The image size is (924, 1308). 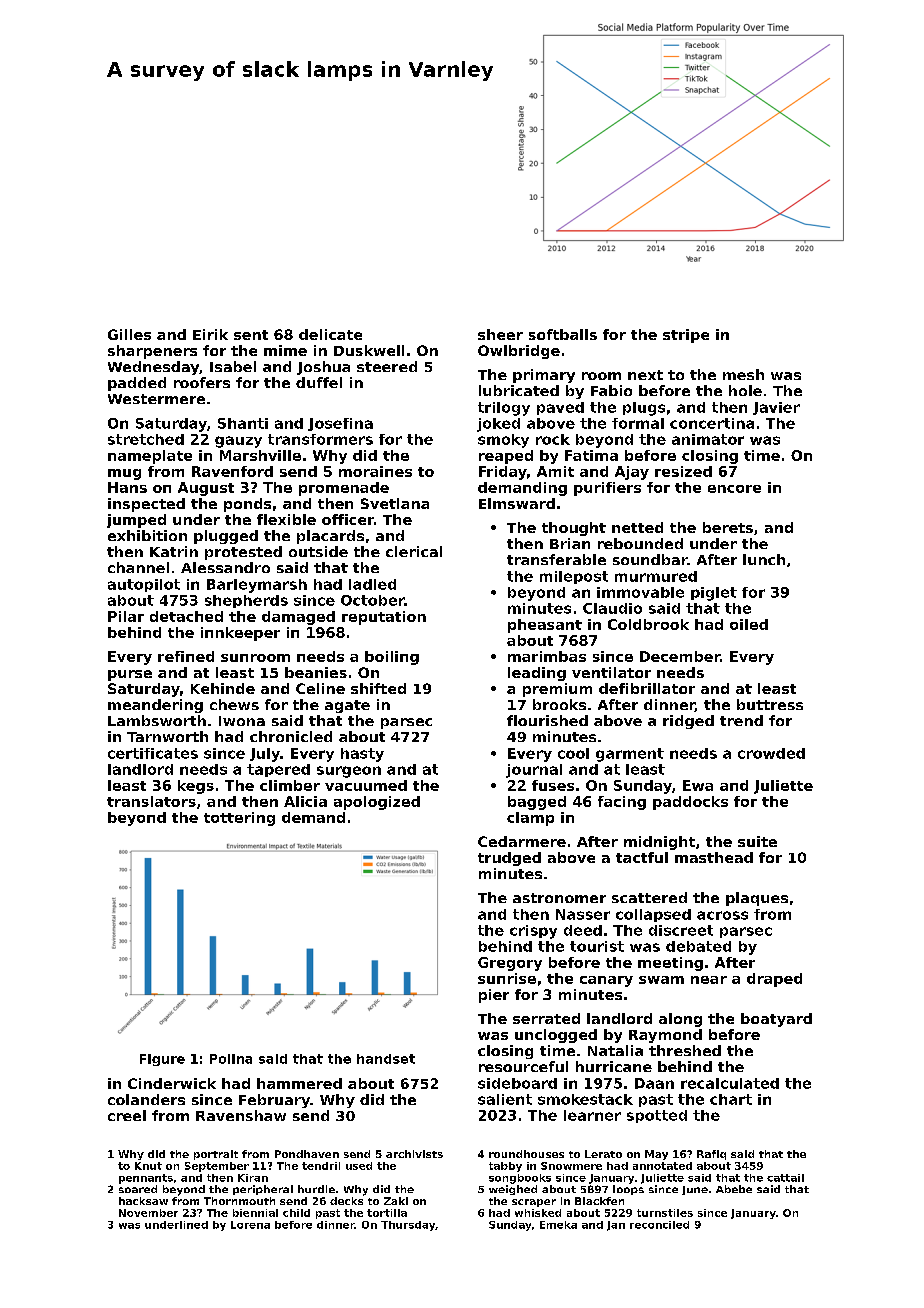 I want to click on trilogy, so click(x=504, y=409).
